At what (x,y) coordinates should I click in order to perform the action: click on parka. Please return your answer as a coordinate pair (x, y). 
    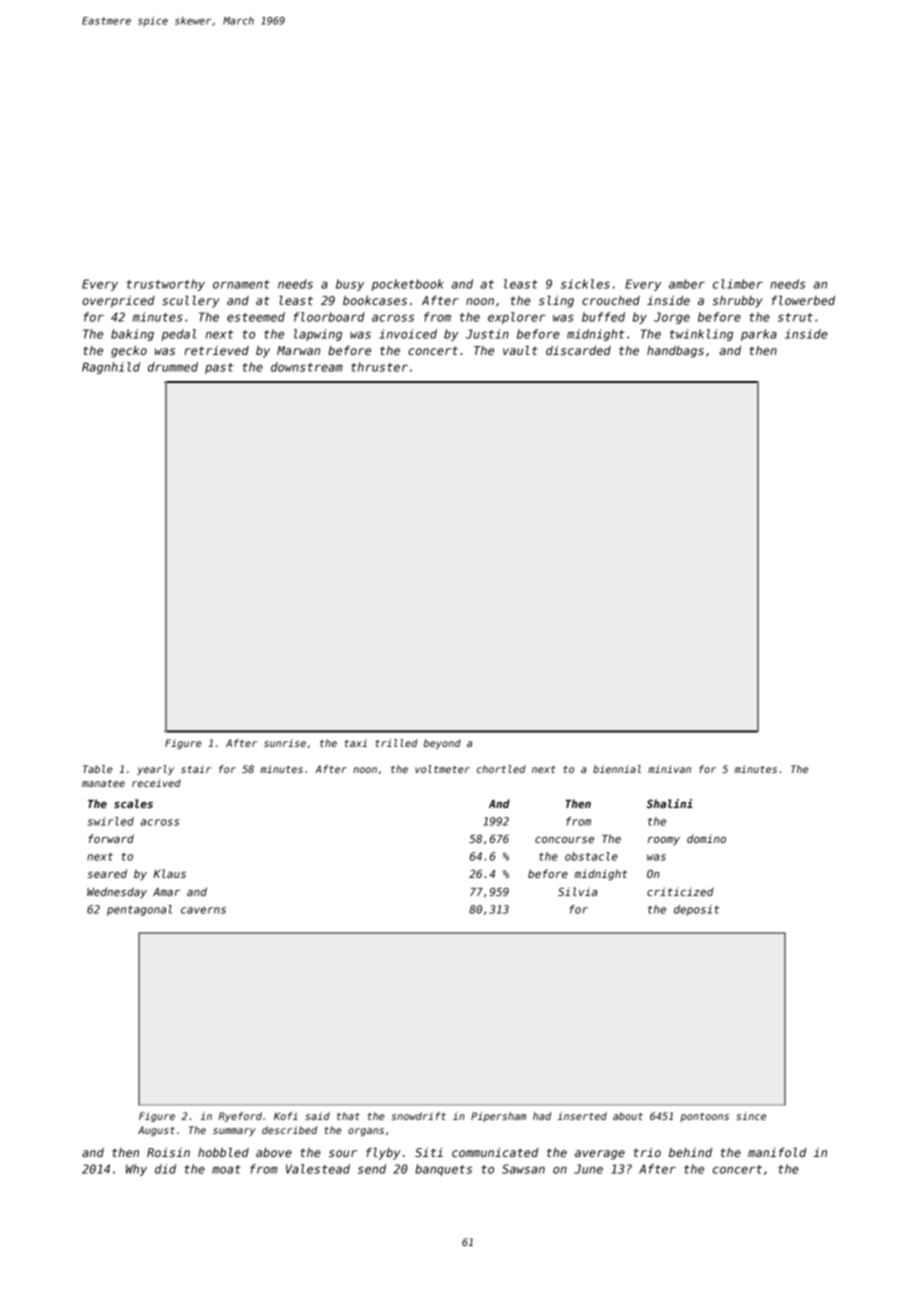
    Looking at the image, I should click on (759, 335).
